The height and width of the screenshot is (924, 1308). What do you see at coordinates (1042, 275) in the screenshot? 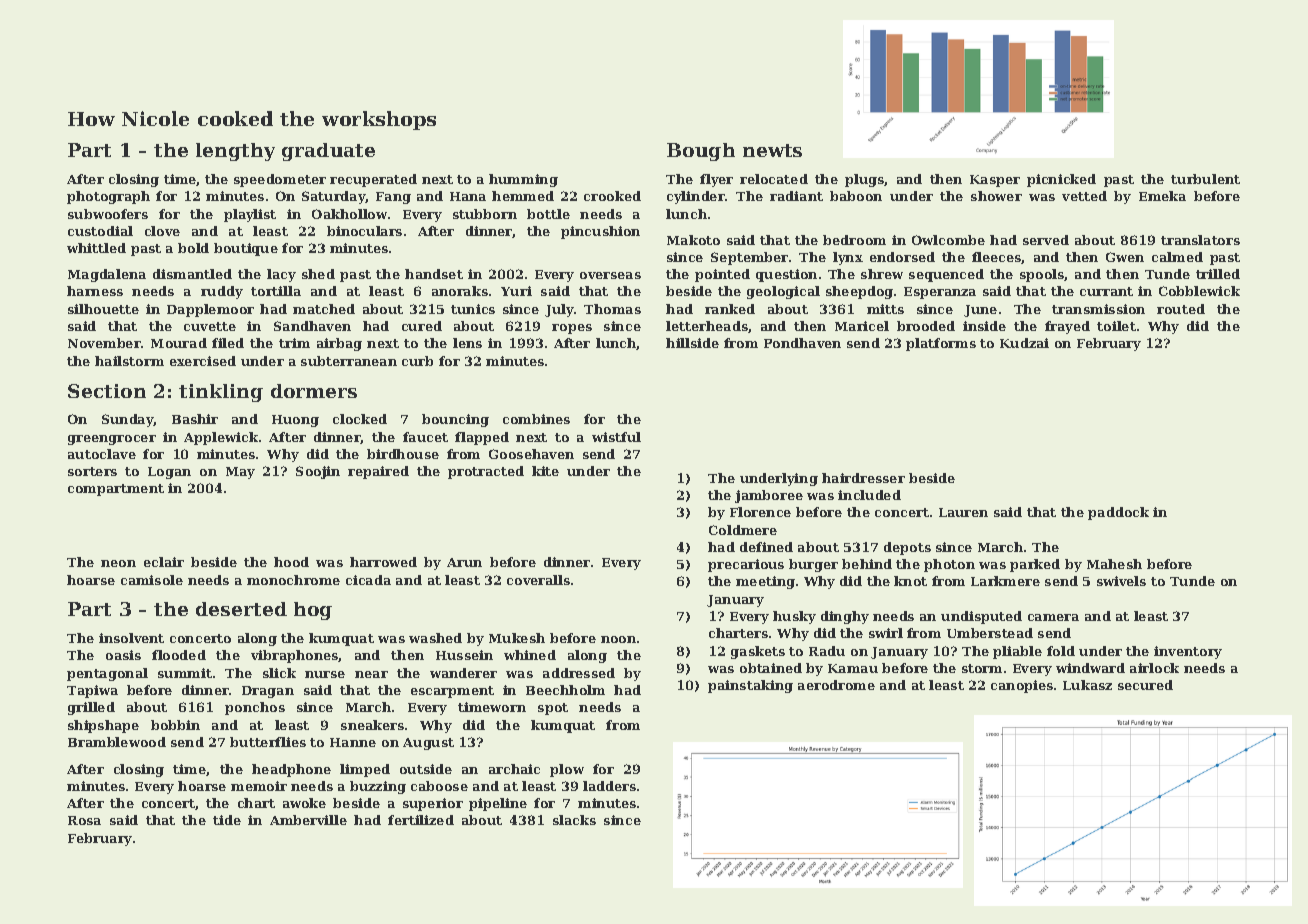
I see `spools` at bounding box center [1042, 275].
